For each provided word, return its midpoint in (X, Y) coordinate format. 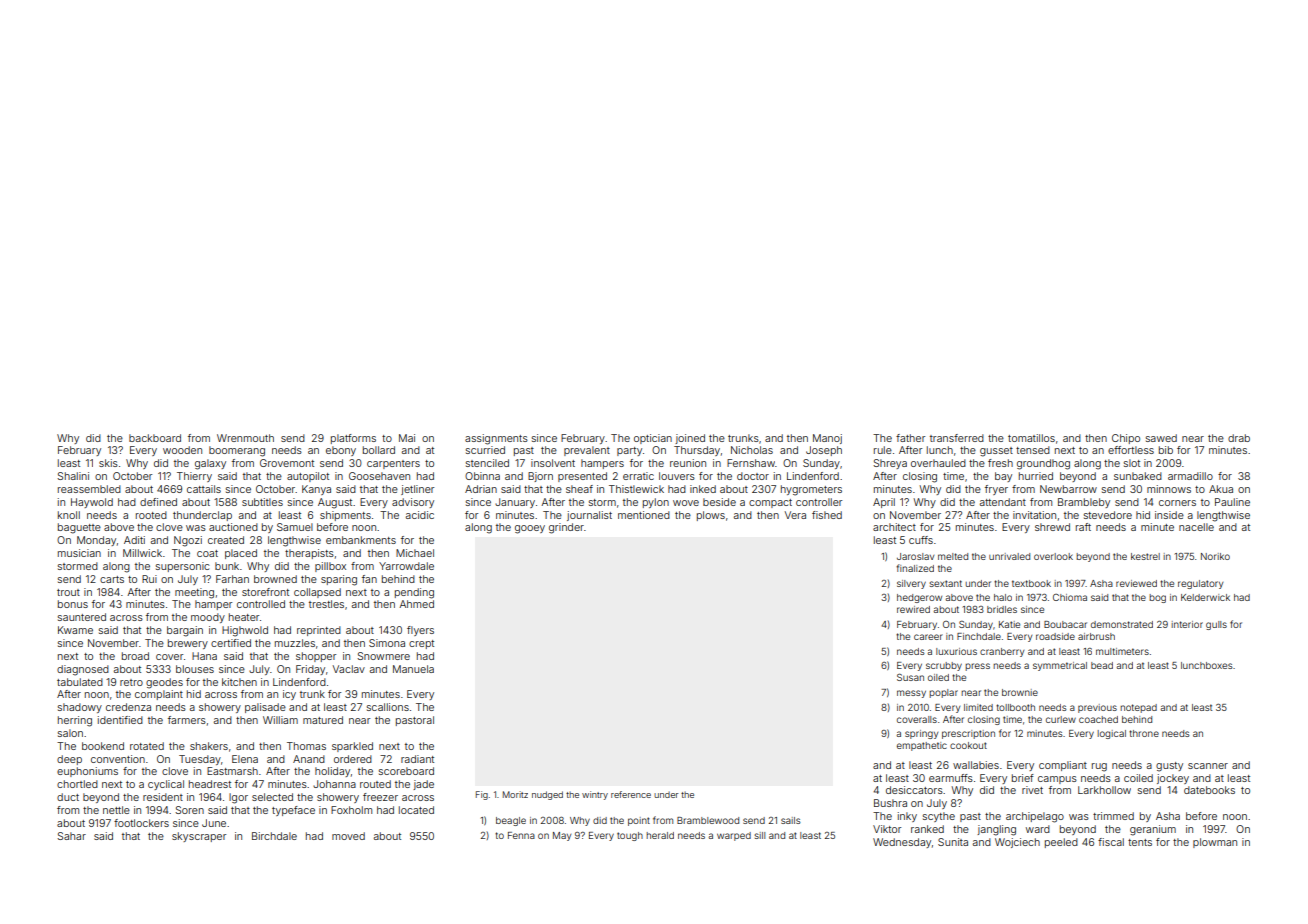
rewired (913, 609)
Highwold (245, 631)
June (214, 823)
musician (79, 553)
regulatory (1200, 584)
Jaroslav (915, 556)
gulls (1216, 625)
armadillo (1190, 476)
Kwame (75, 630)
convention (118, 759)
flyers (420, 631)
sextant (946, 583)
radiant (417, 759)
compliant (1063, 766)
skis (108, 463)
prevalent (587, 451)
